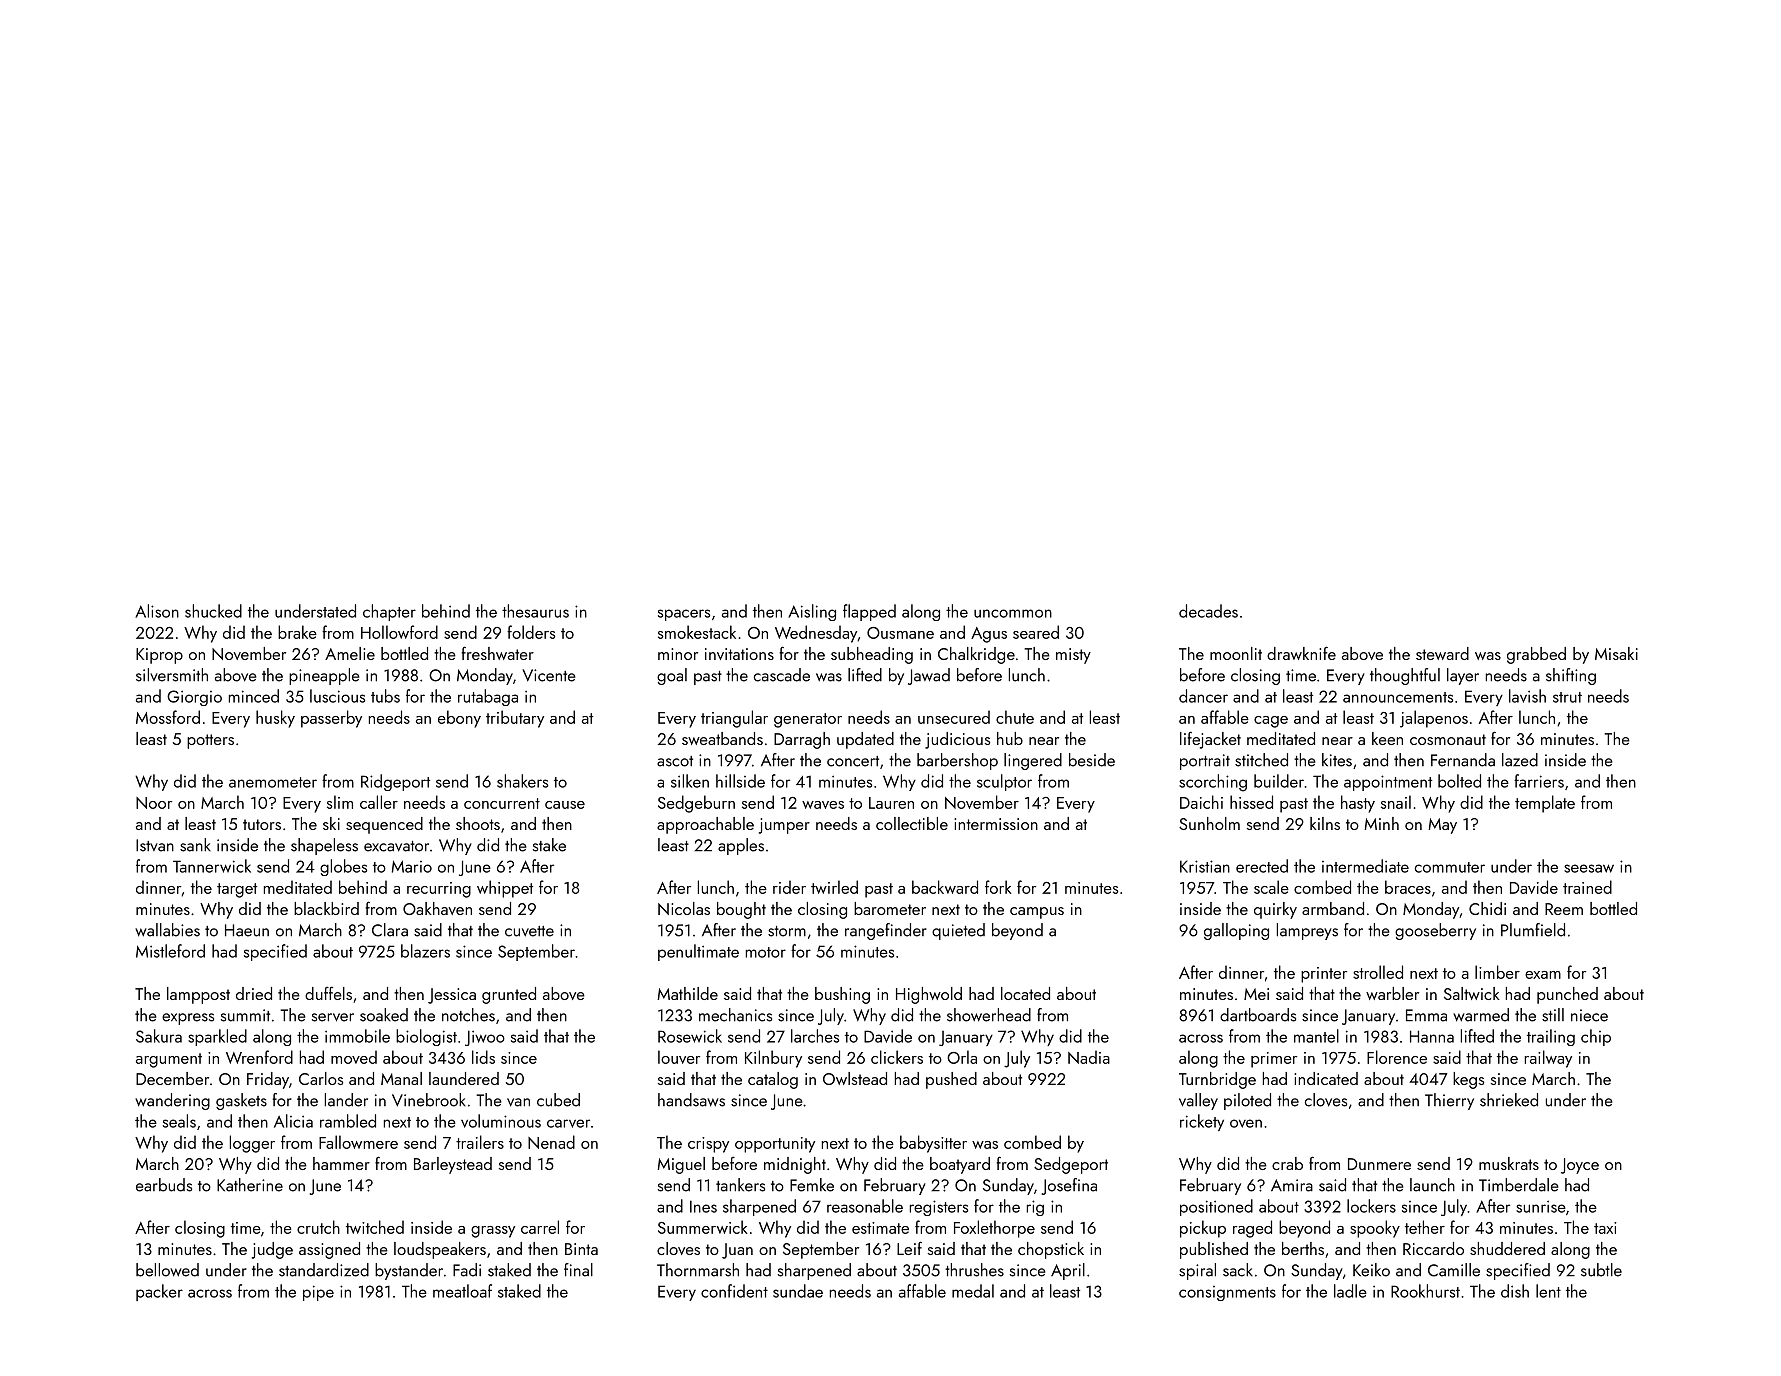 This page has height=1376, width=1781. I want to click on valley, so click(1198, 1101).
